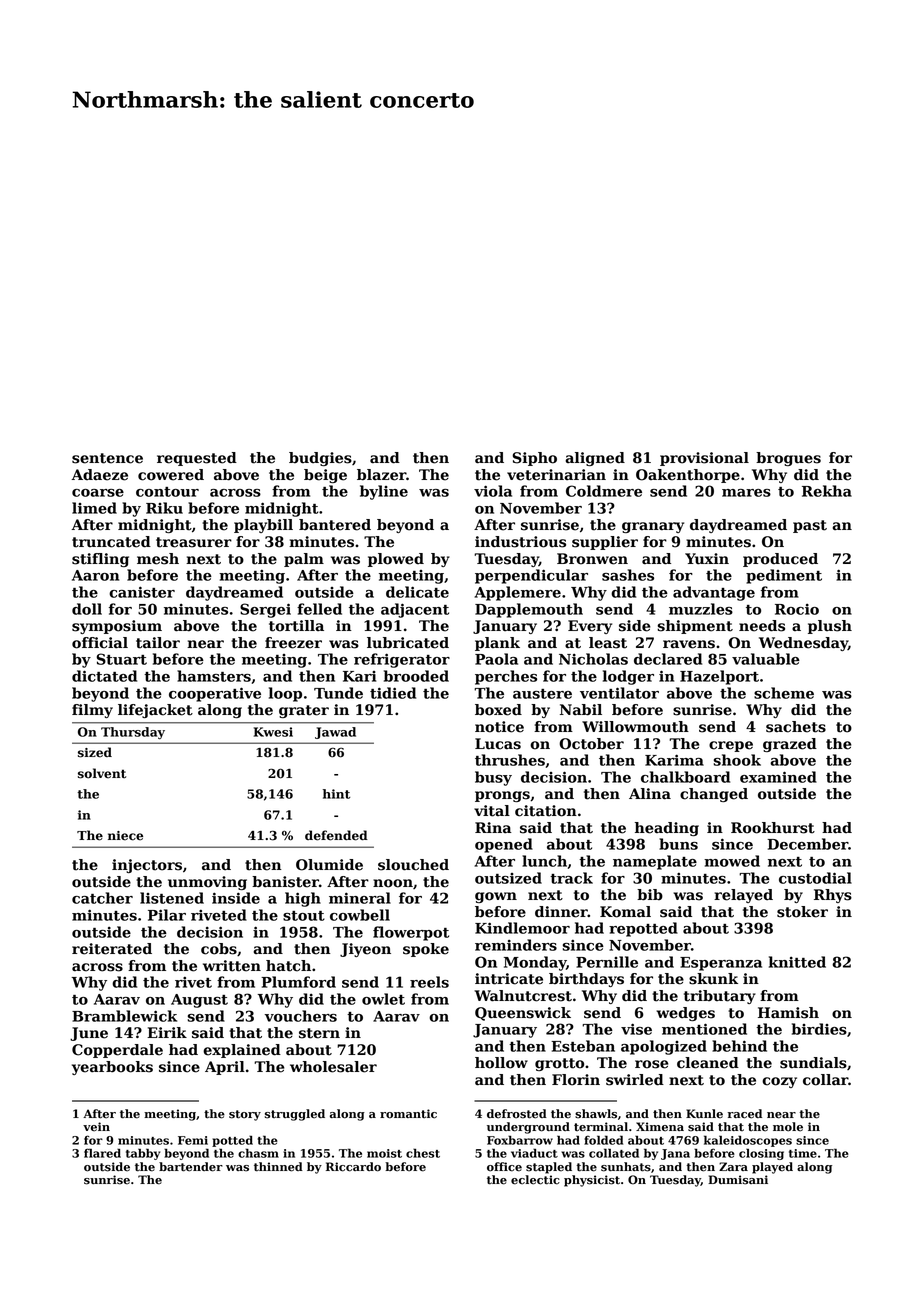 The width and height of the document is (924, 1314). I want to click on declared, so click(668, 659).
